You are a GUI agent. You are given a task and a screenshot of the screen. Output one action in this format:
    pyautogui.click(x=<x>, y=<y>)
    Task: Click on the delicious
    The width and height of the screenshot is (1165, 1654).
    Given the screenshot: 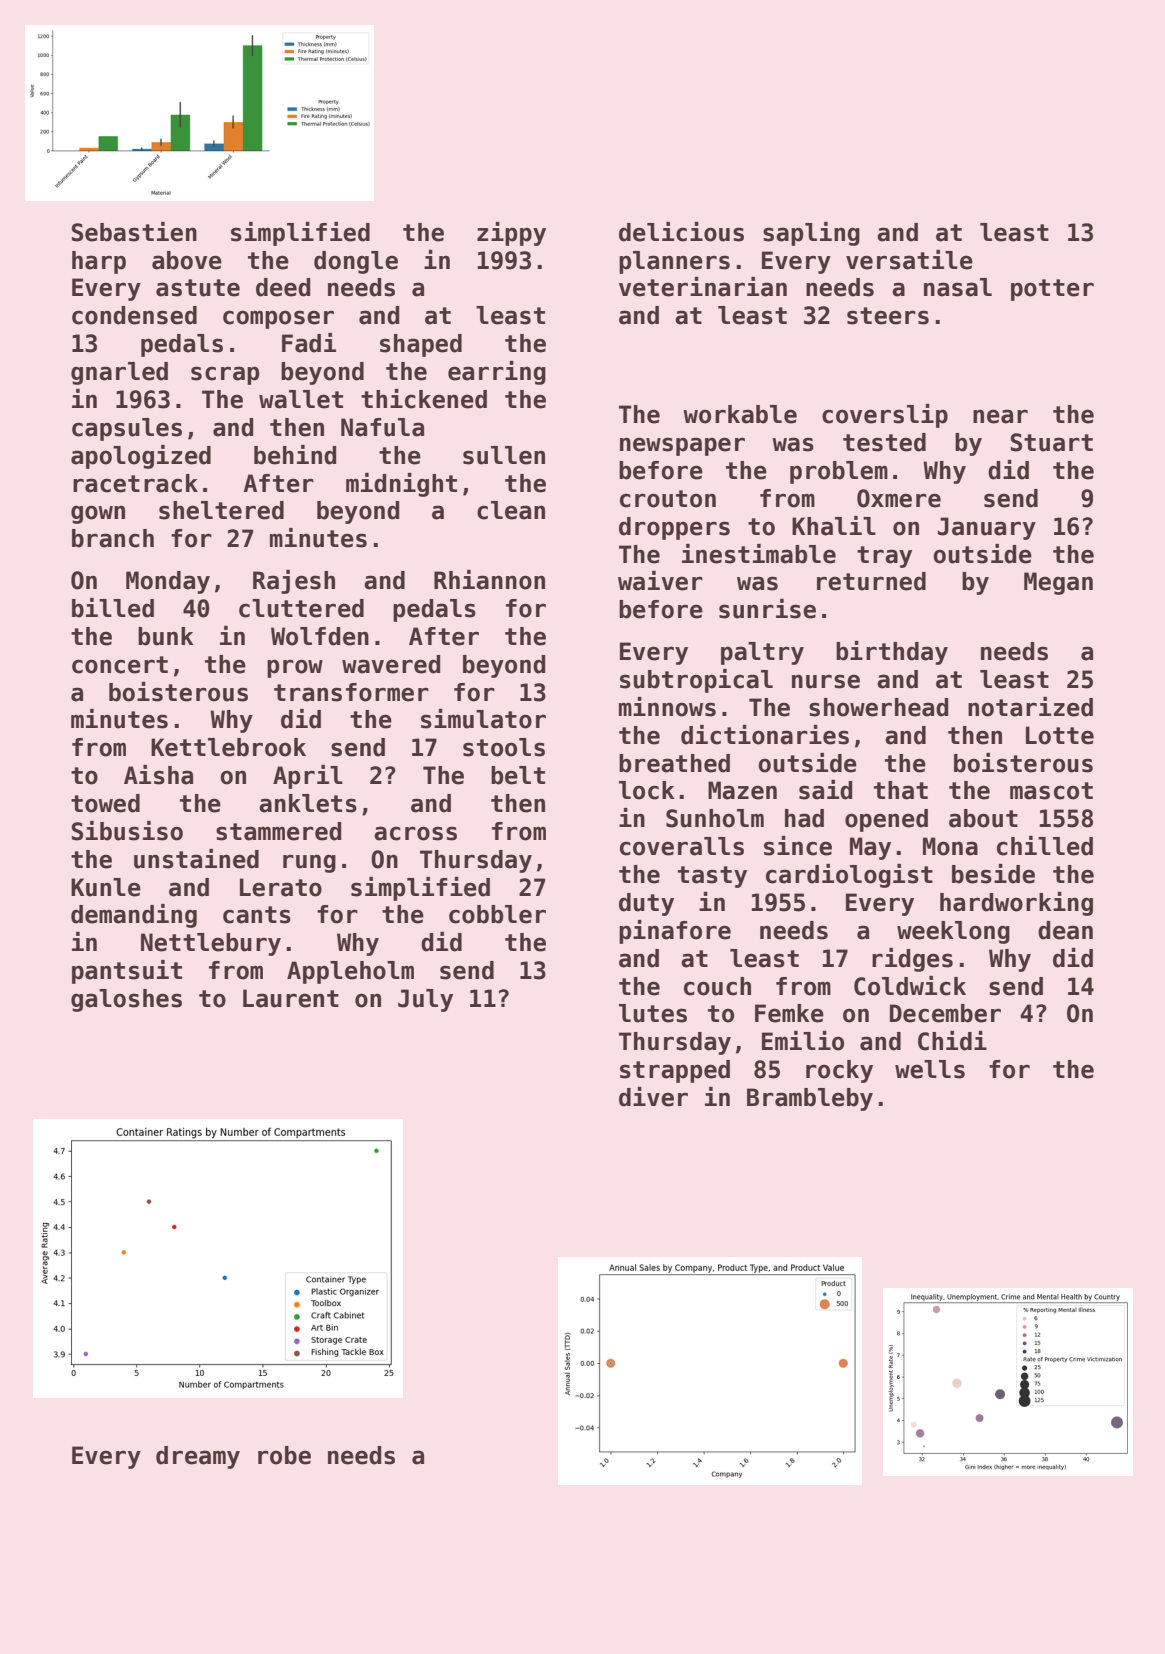 What is the action you would take?
    pyautogui.click(x=681, y=232)
